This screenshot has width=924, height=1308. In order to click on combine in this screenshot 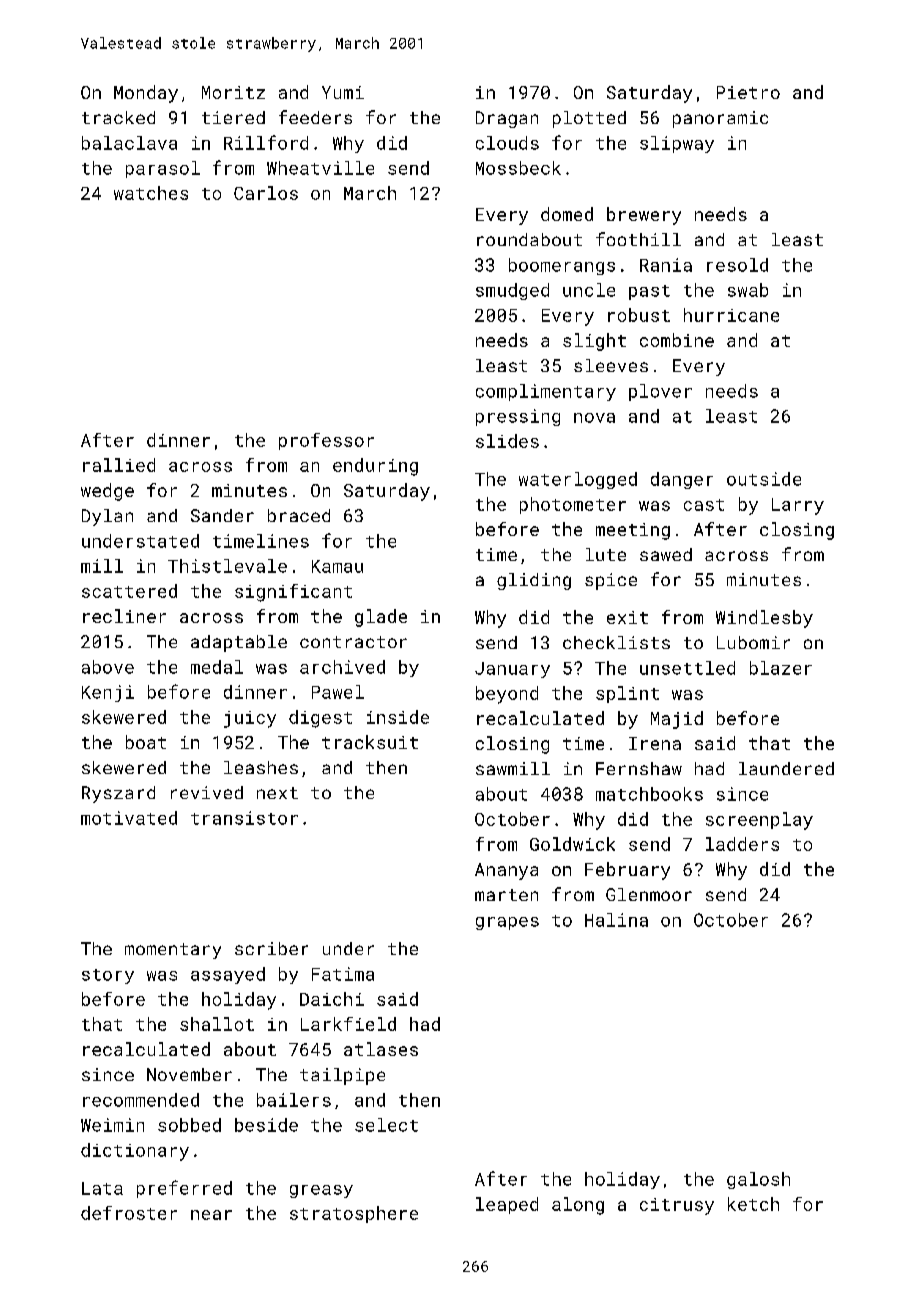, I will do `click(677, 340)`.
